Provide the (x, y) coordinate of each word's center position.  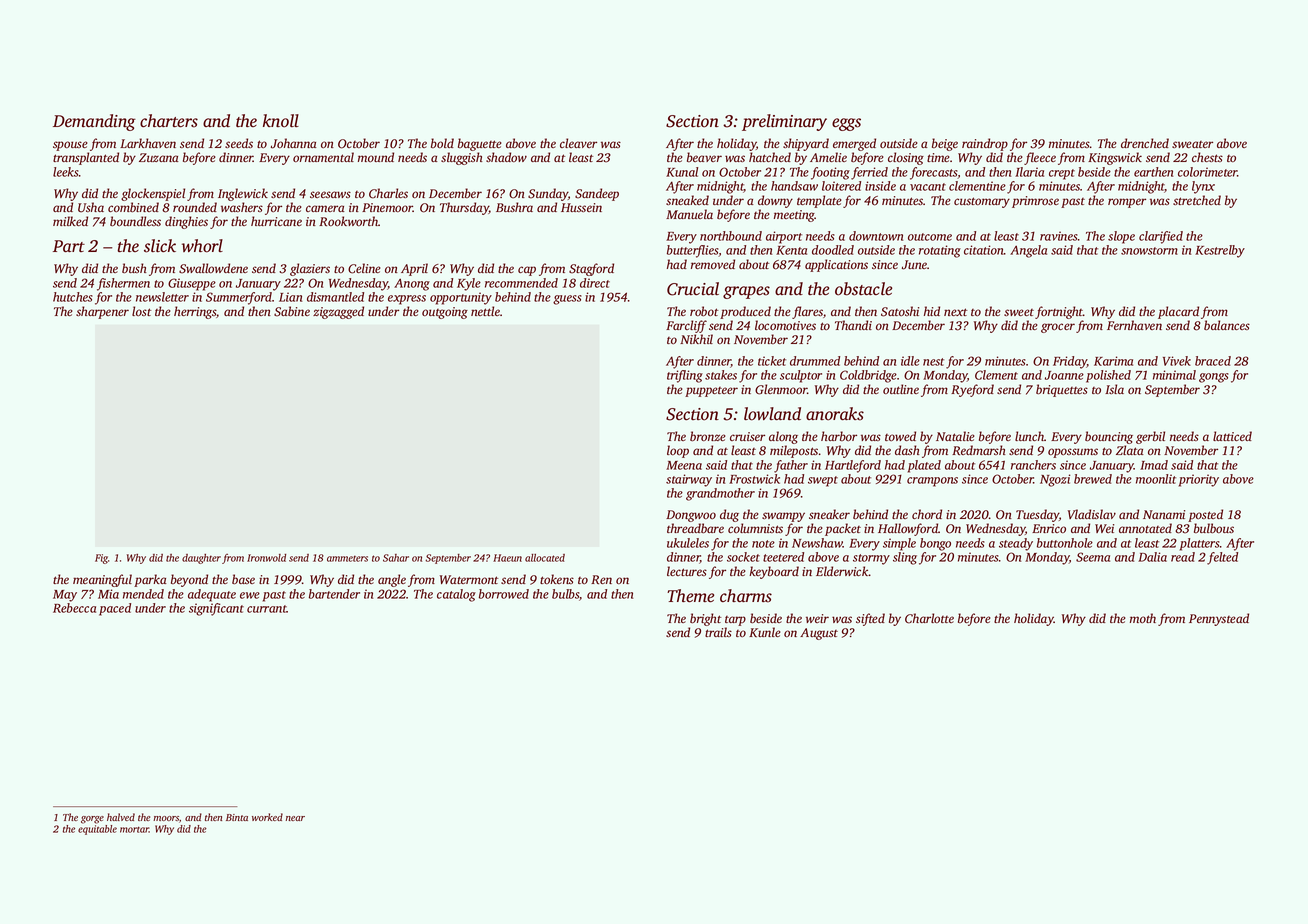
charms (746, 596)
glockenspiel (153, 194)
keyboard (774, 572)
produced (745, 312)
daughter (201, 559)
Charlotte (929, 618)
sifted (870, 619)
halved (121, 817)
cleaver (578, 143)
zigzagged (338, 312)
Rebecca (74, 608)
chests (1207, 157)
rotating (940, 251)
